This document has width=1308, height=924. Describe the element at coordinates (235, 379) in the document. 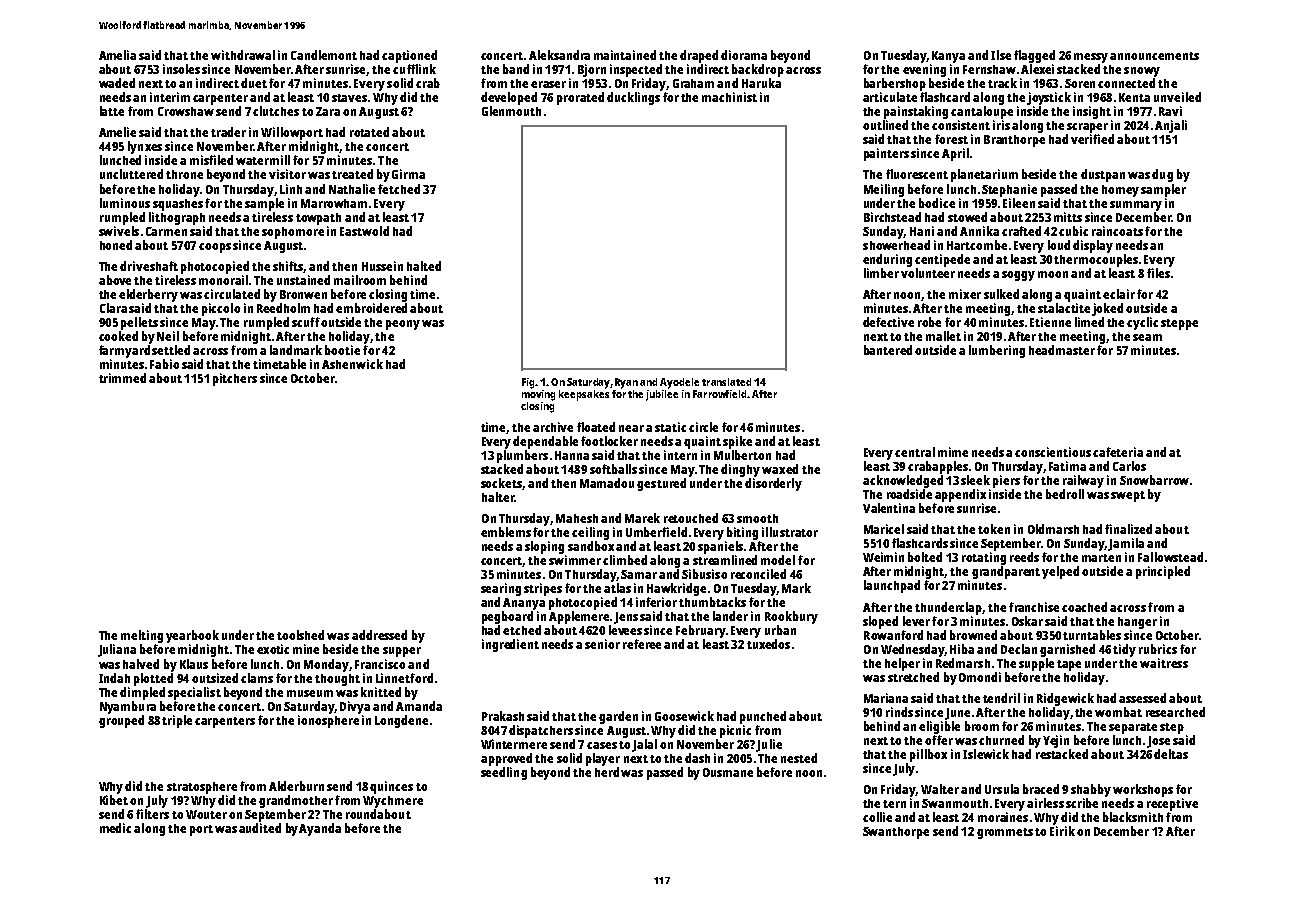

I see `pitchers` at that location.
